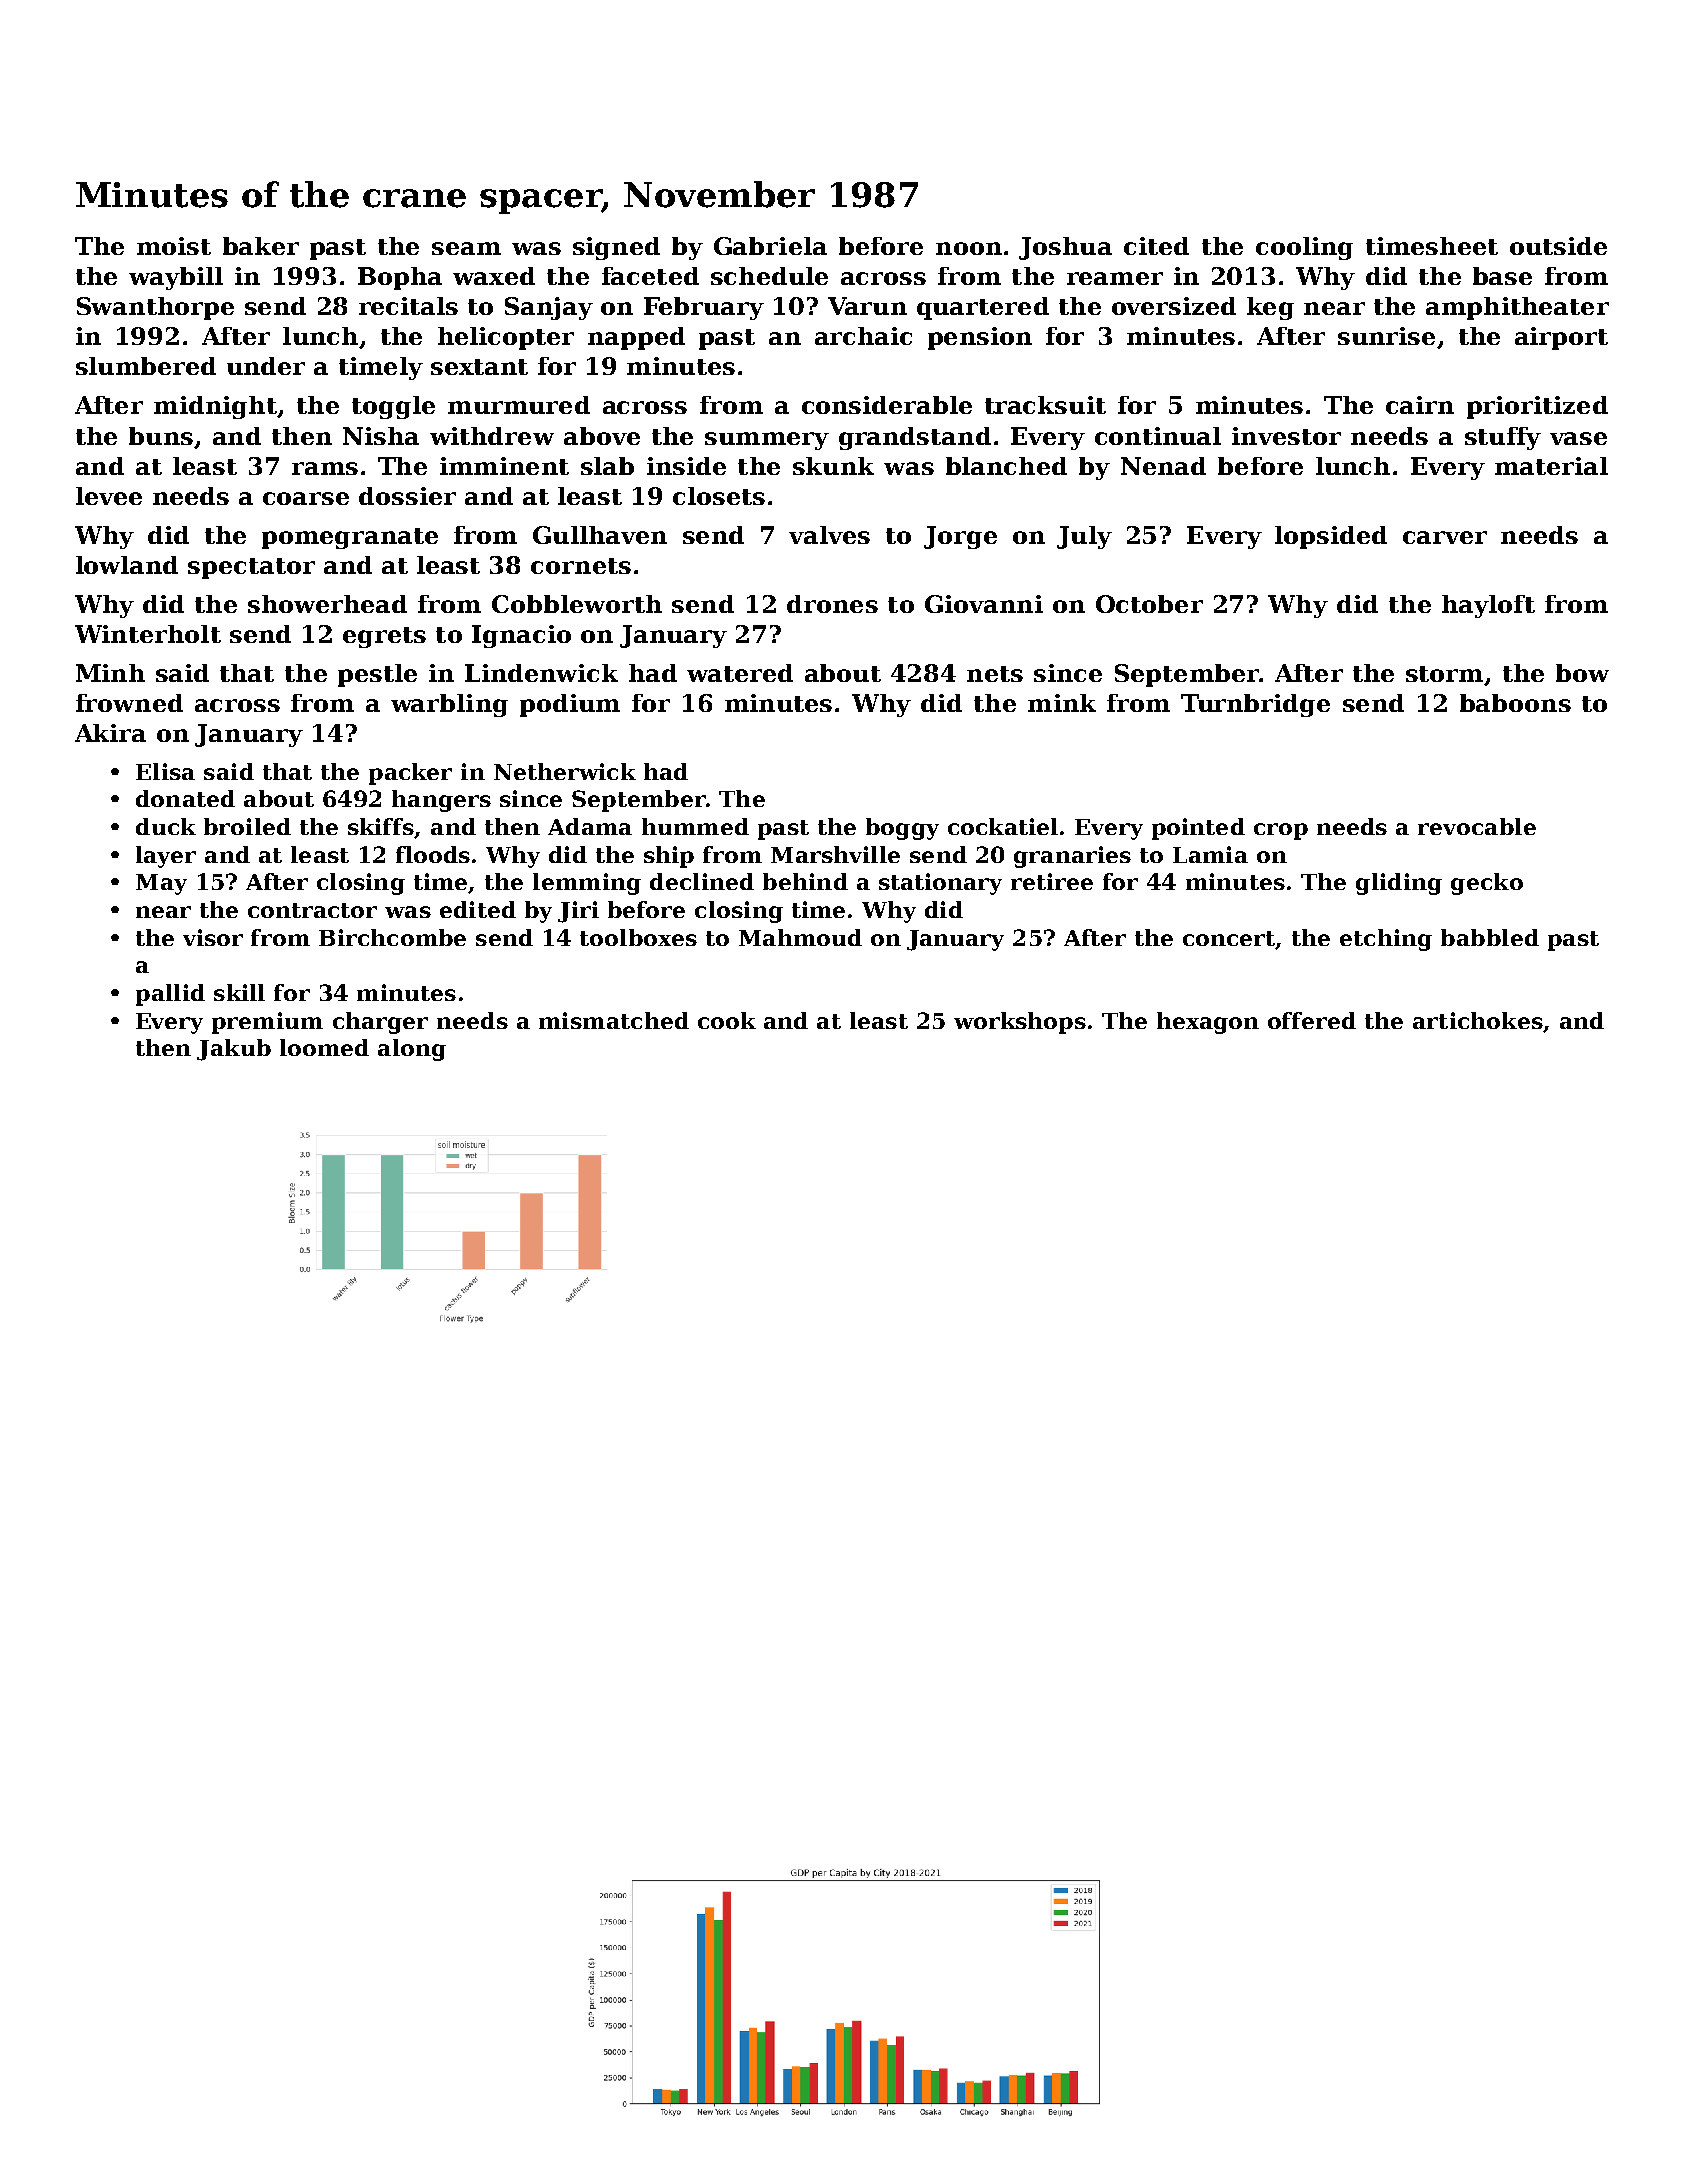  I want to click on mismatched, so click(614, 1020).
